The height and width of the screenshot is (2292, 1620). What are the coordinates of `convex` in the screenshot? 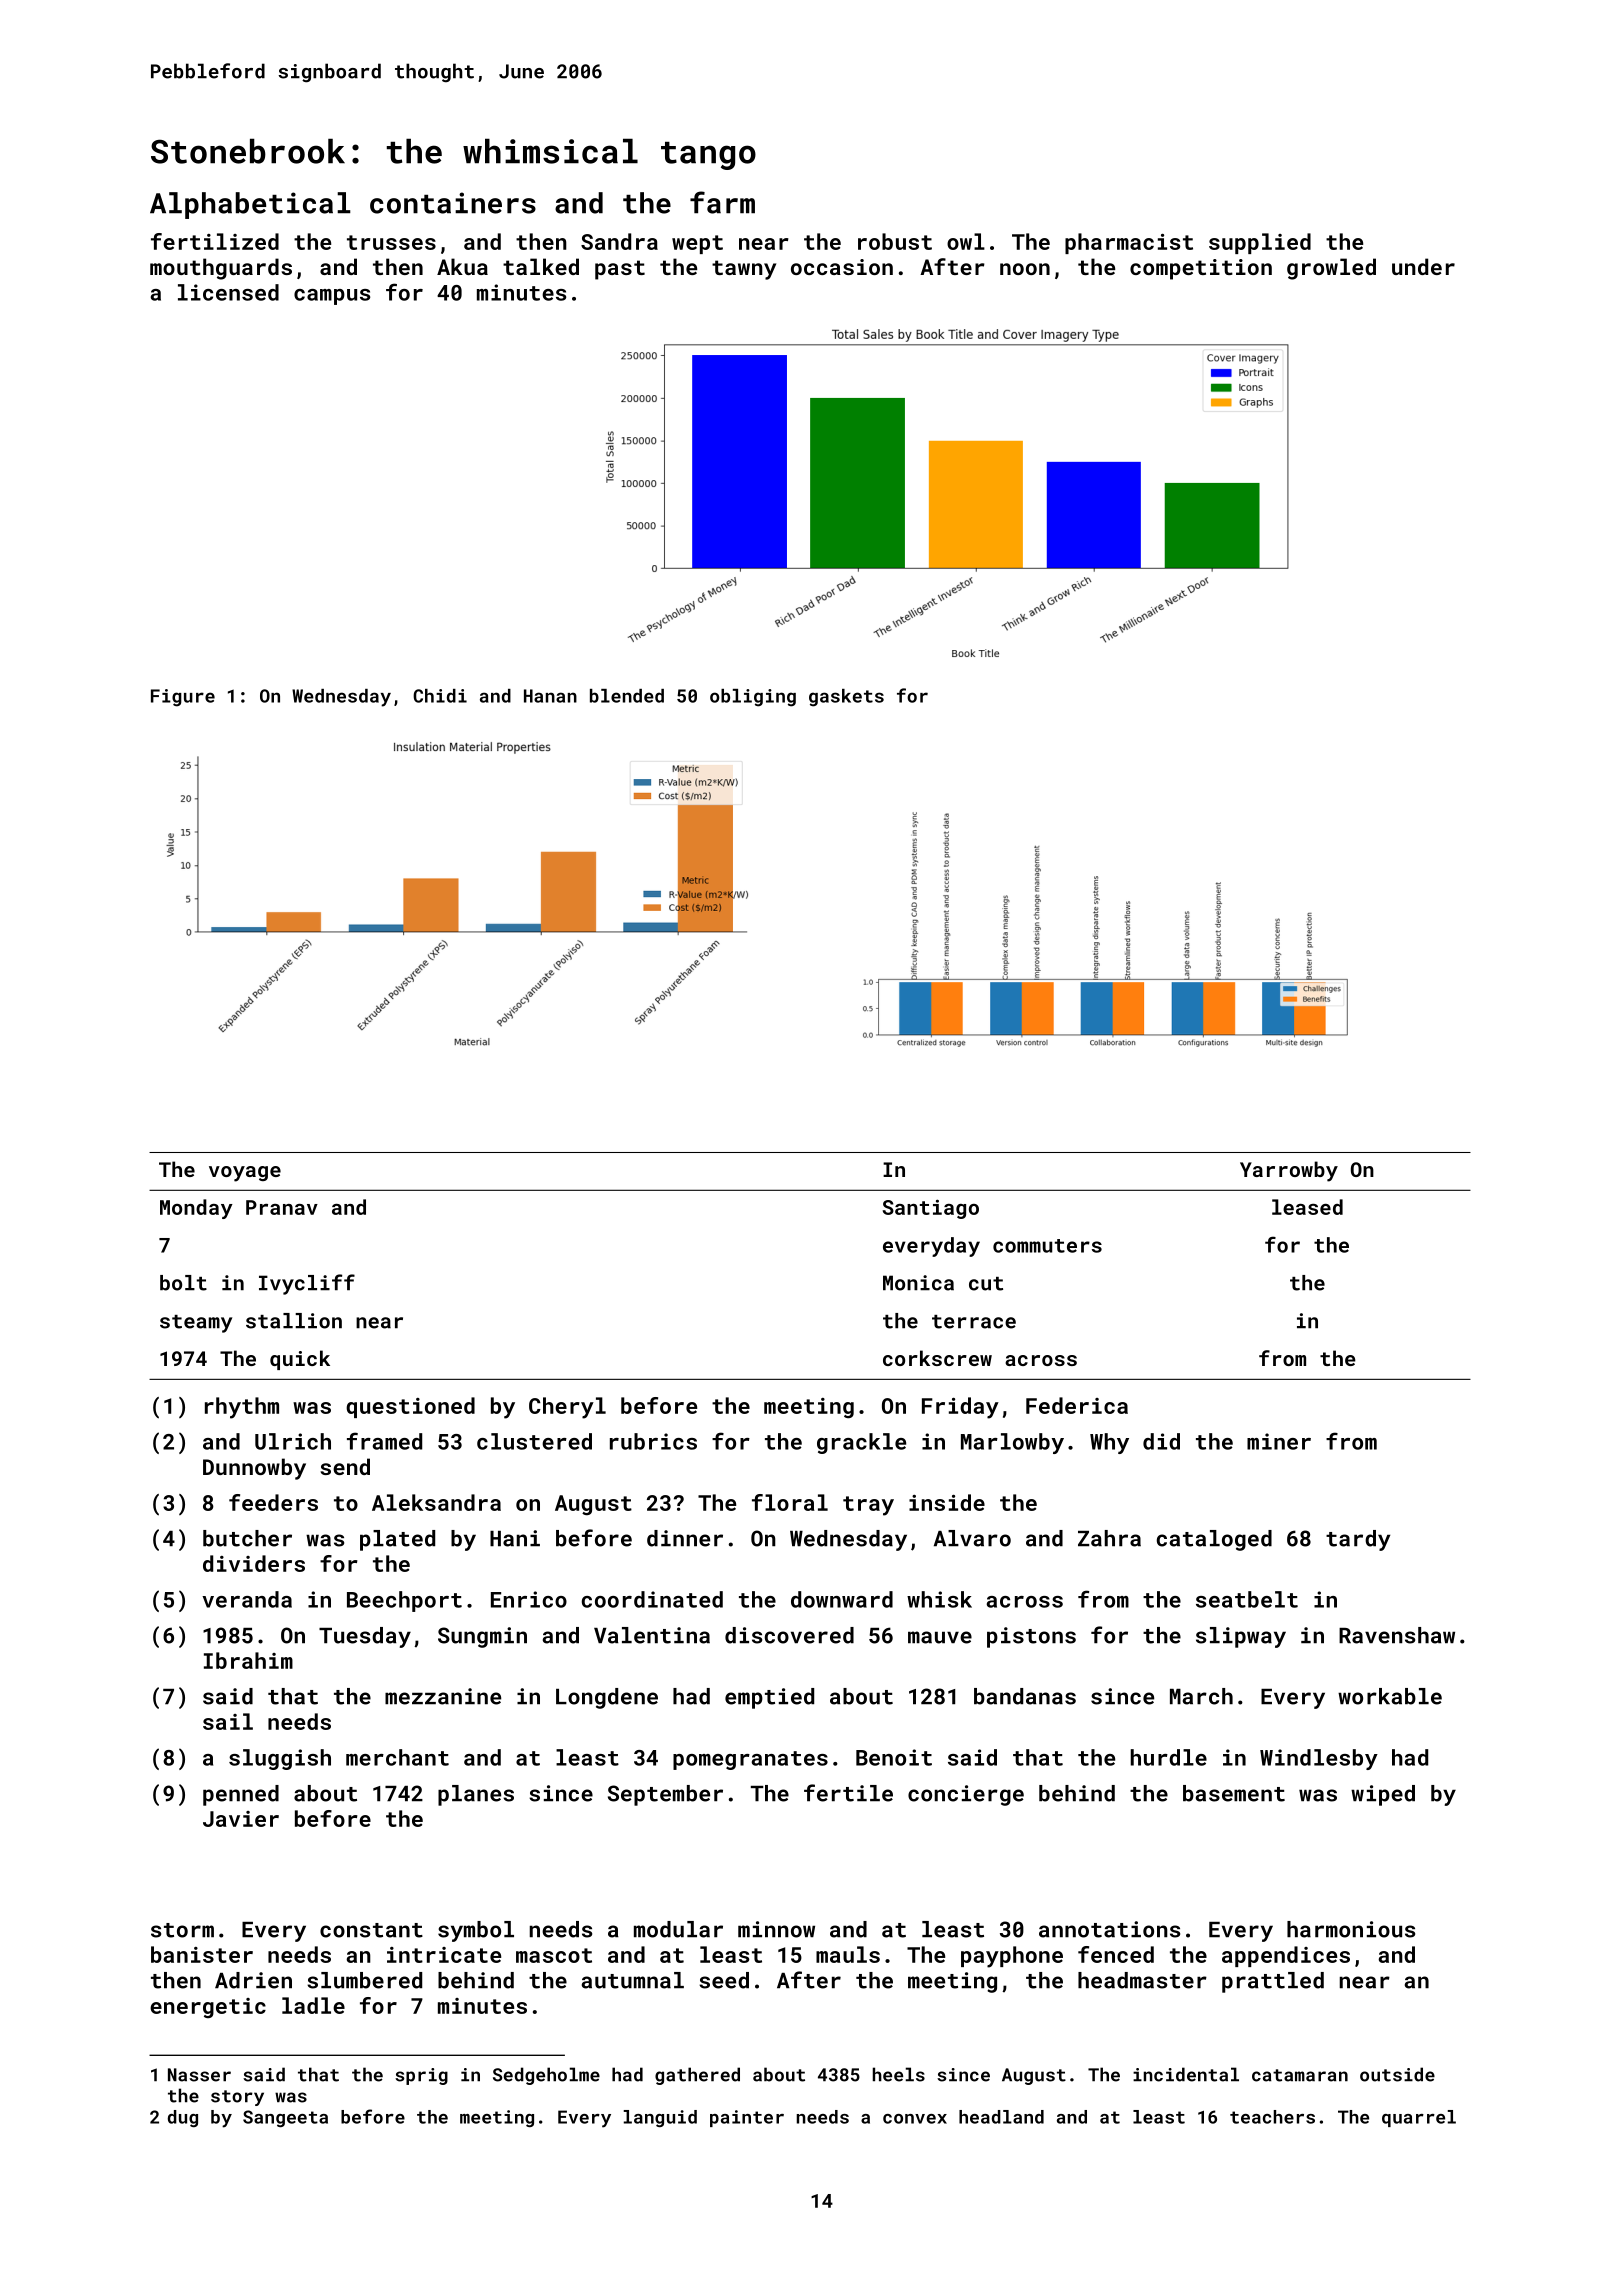 It's located at (915, 2119).
